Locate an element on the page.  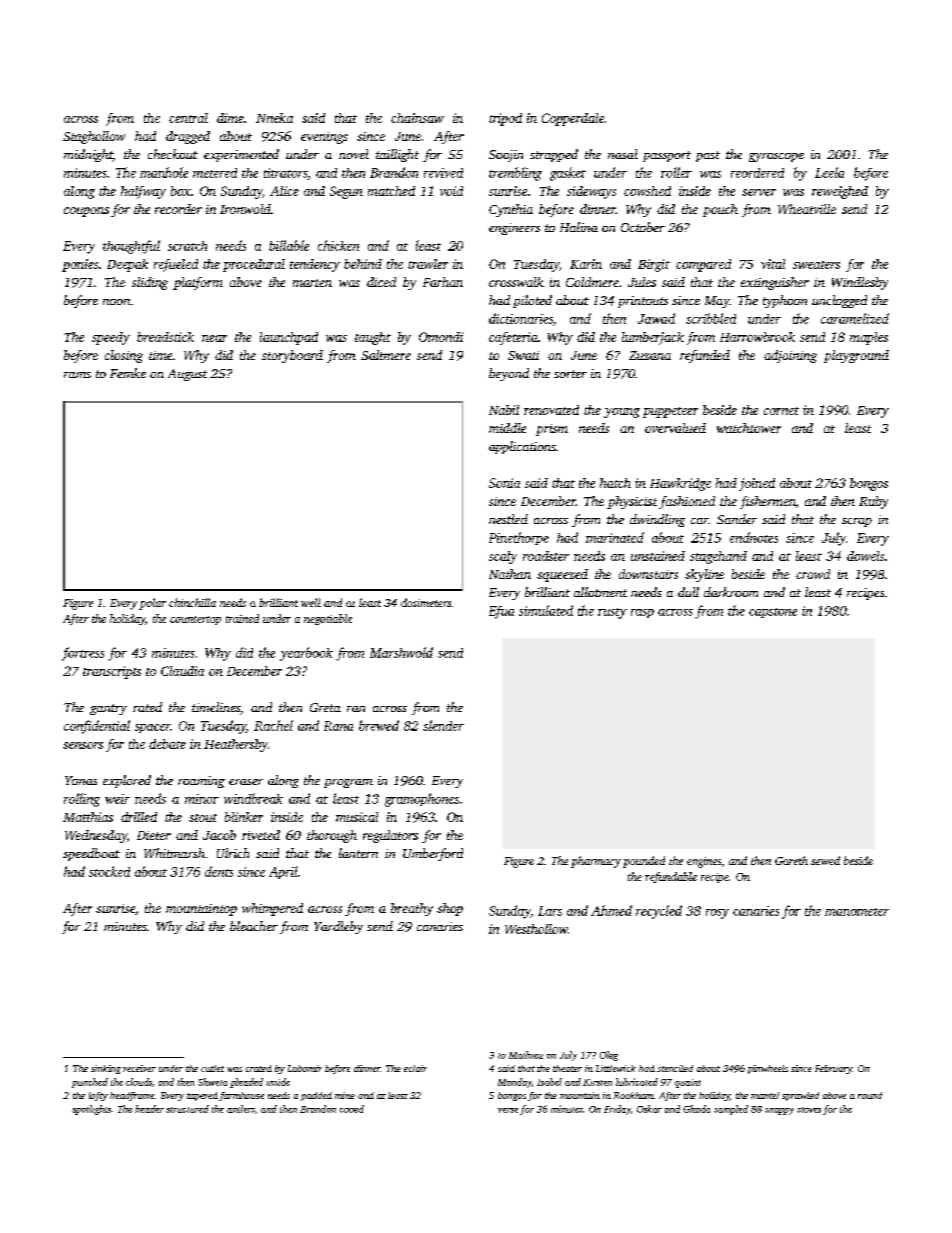
header is located at coordinates (149, 1109).
